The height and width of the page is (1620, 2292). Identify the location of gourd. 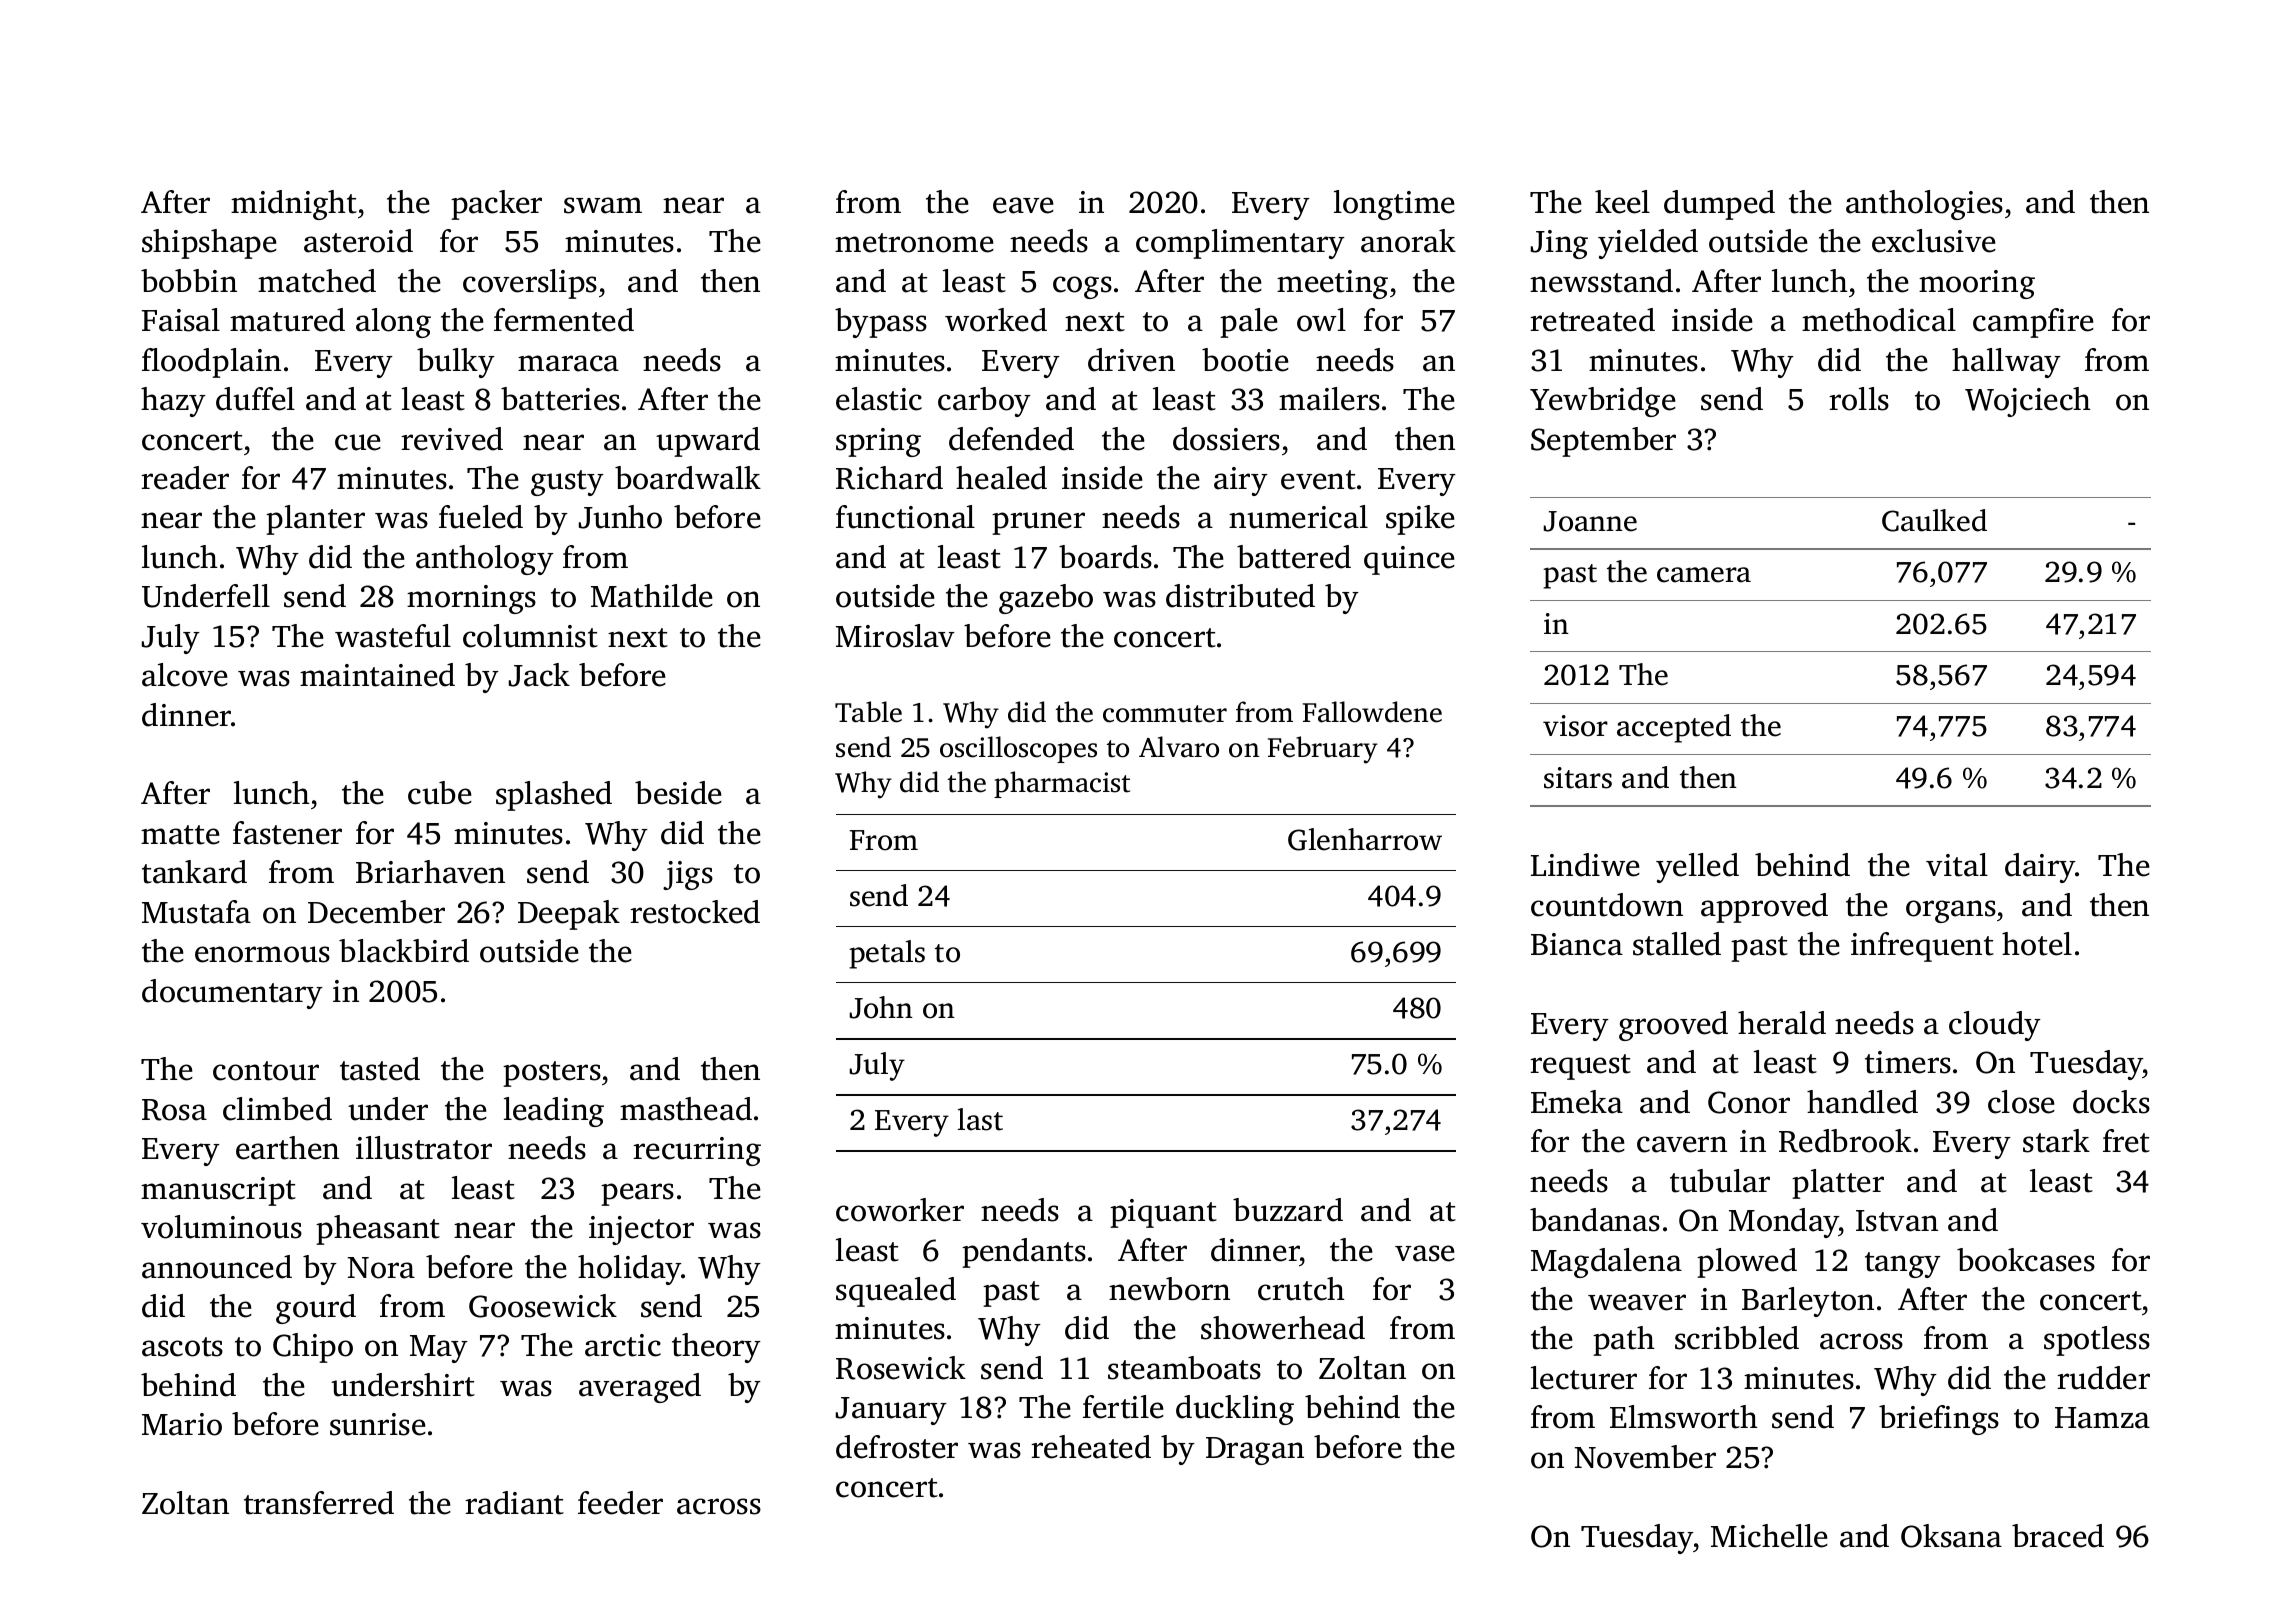
(316, 1309).
